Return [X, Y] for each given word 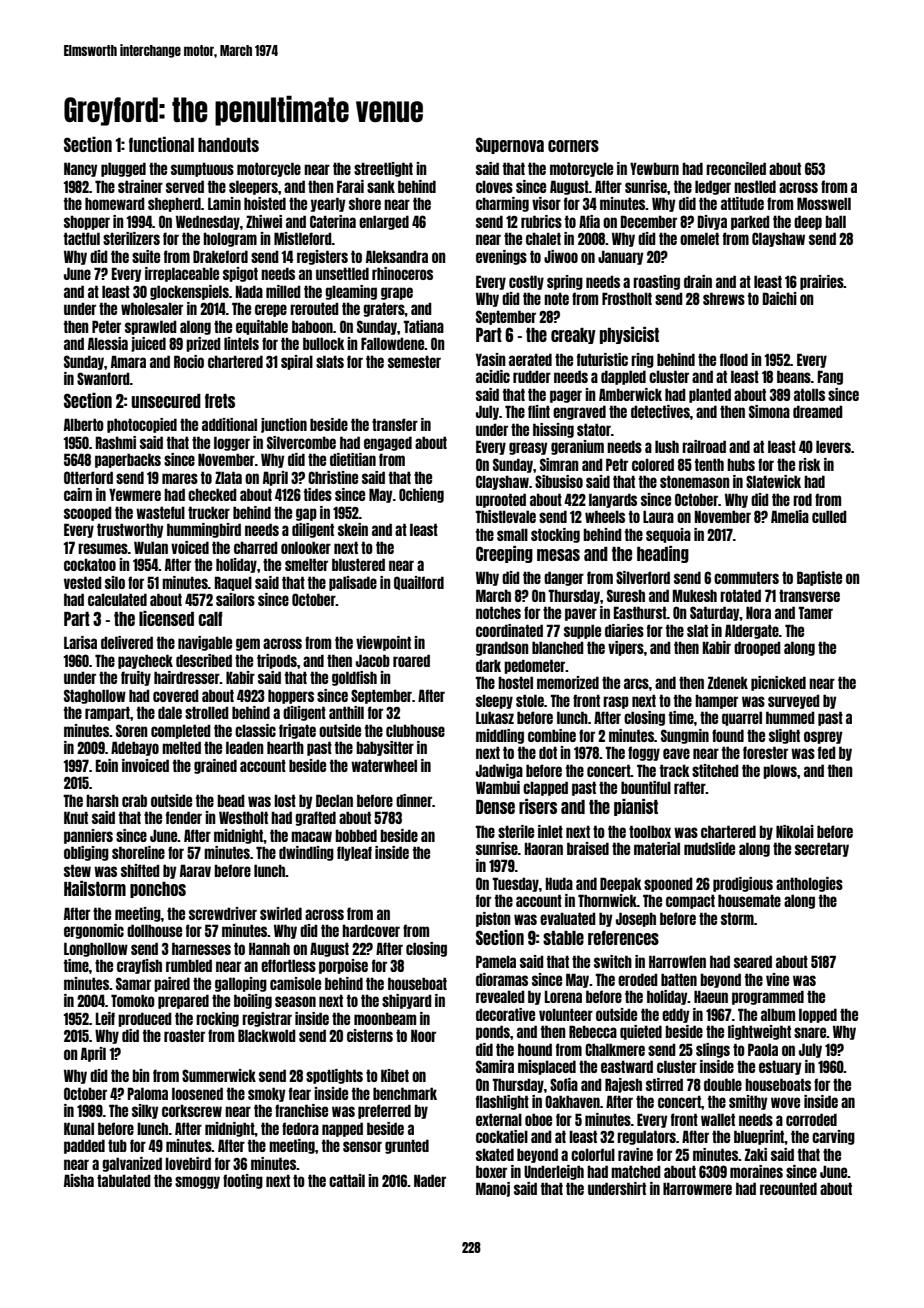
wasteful [160, 512]
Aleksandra [397, 256]
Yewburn [654, 168]
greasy [528, 448]
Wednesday [208, 222]
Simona [769, 411]
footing [243, 1181]
